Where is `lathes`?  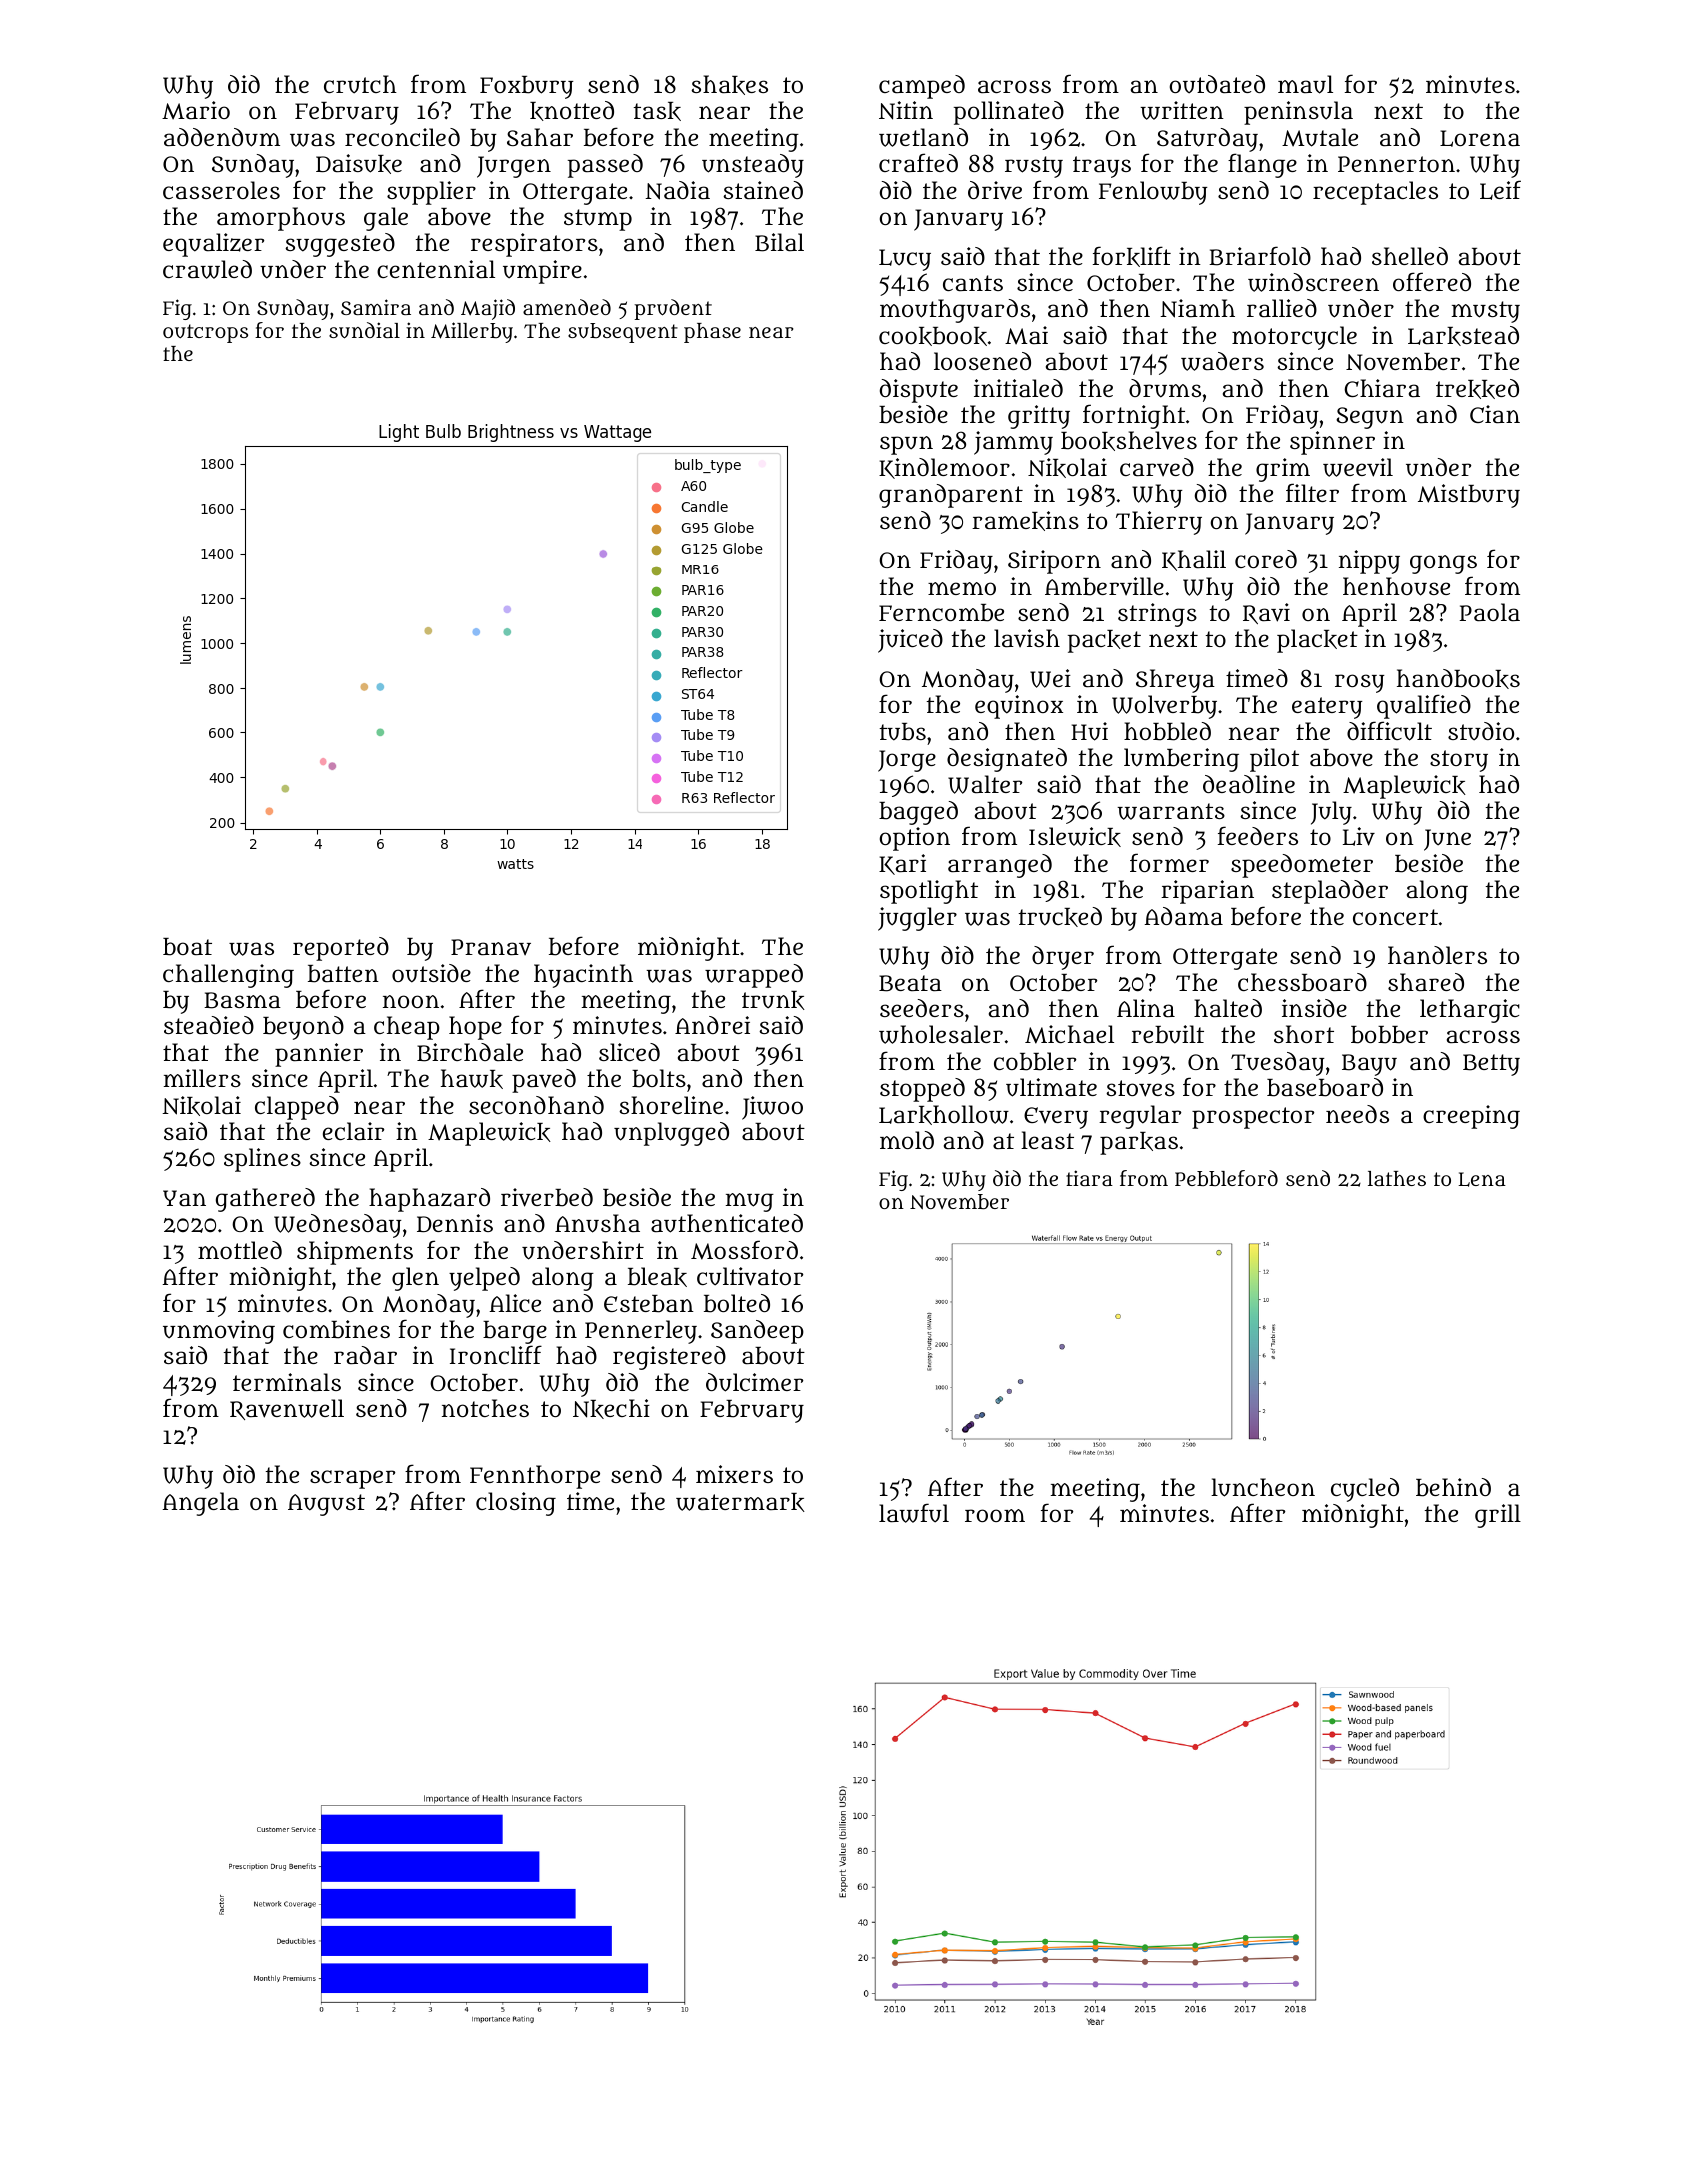 lathes is located at coordinates (1397, 1178).
